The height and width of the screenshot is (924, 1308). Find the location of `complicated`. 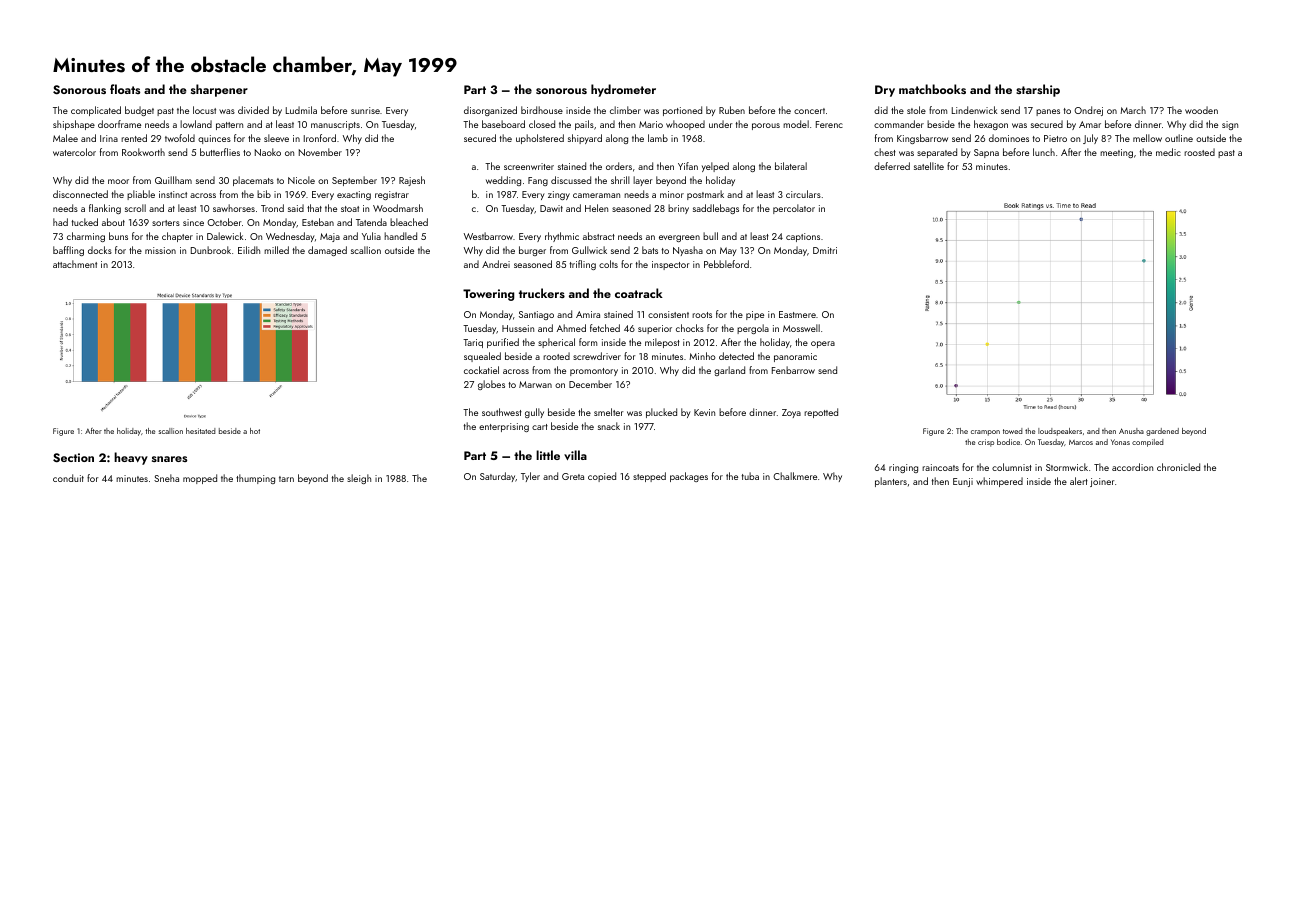

complicated is located at coordinates (96, 111).
